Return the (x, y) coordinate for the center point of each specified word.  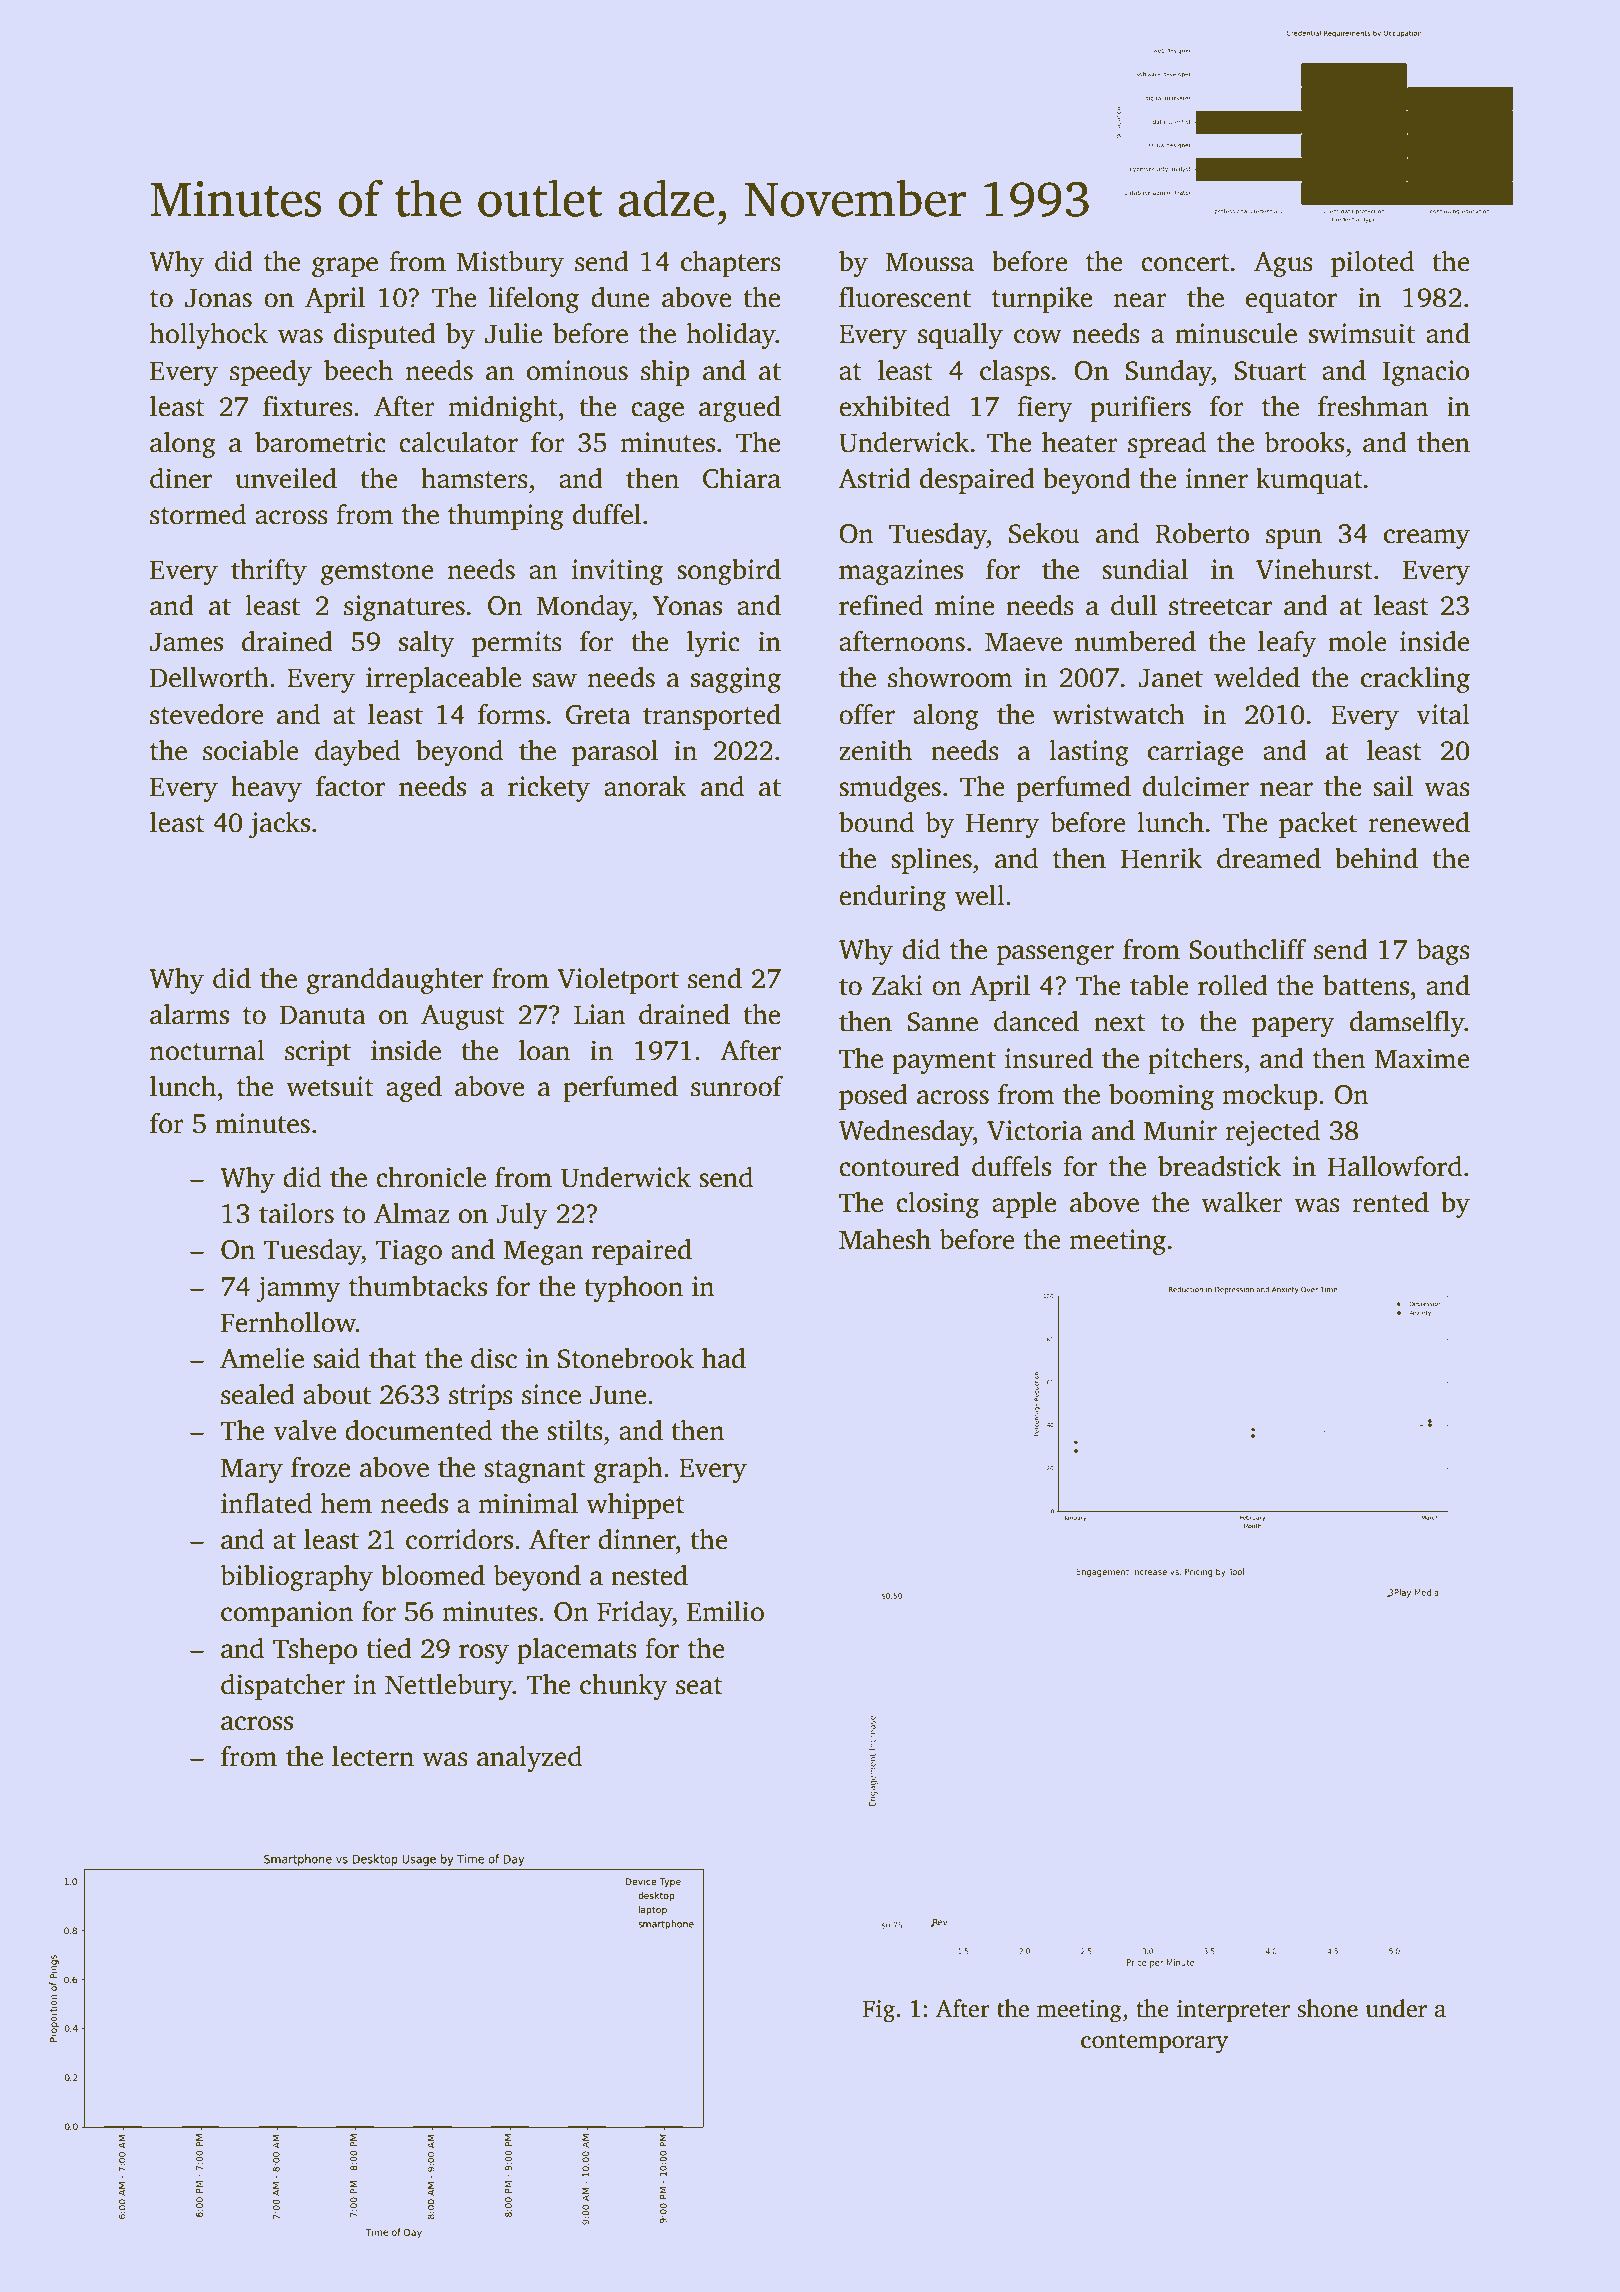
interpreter (1233, 2011)
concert (1185, 263)
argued (740, 409)
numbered (1135, 641)
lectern (373, 1756)
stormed (198, 514)
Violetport (618, 981)
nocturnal (207, 1050)
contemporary (1154, 2043)
